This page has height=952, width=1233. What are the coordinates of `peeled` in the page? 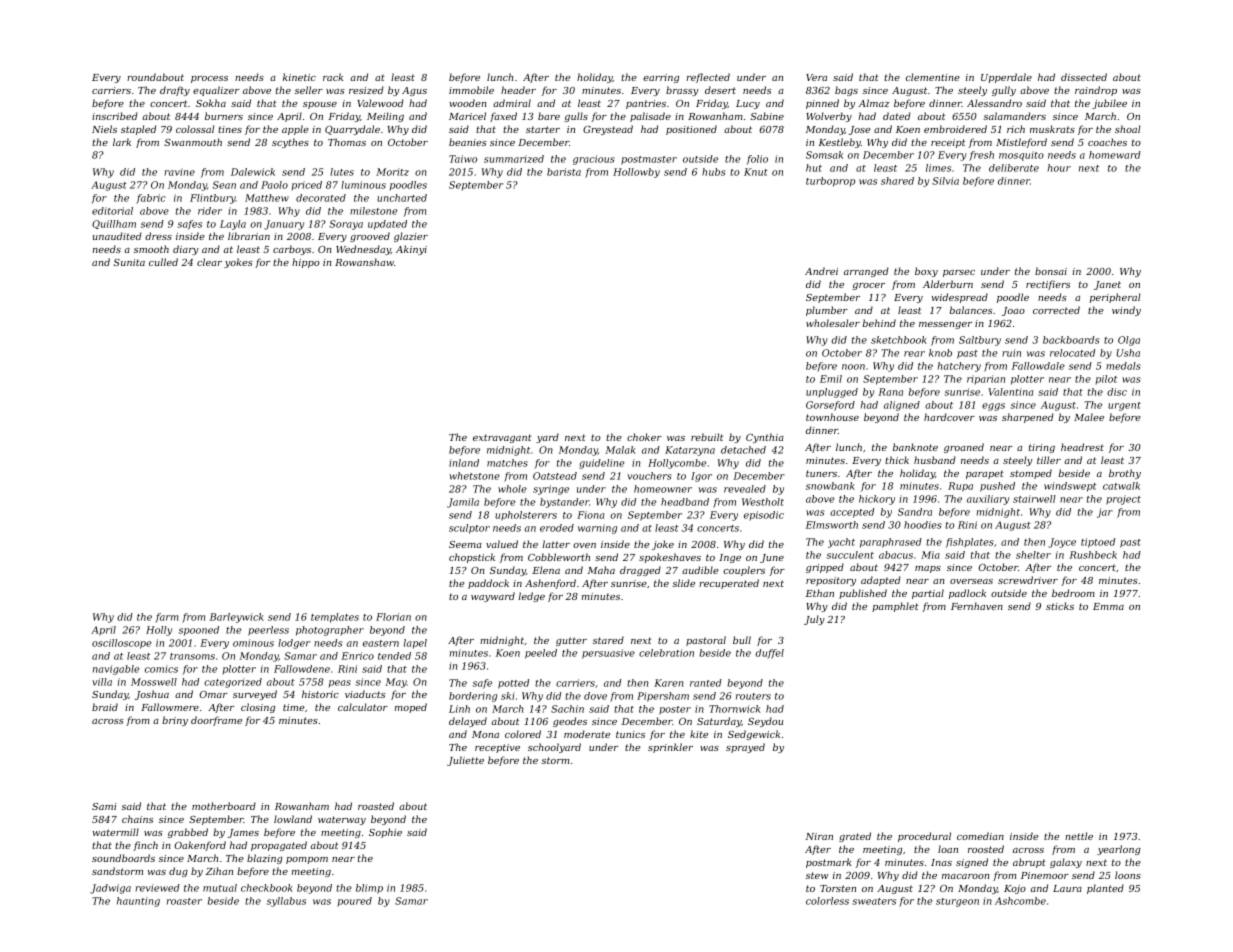 It's located at (541, 654).
